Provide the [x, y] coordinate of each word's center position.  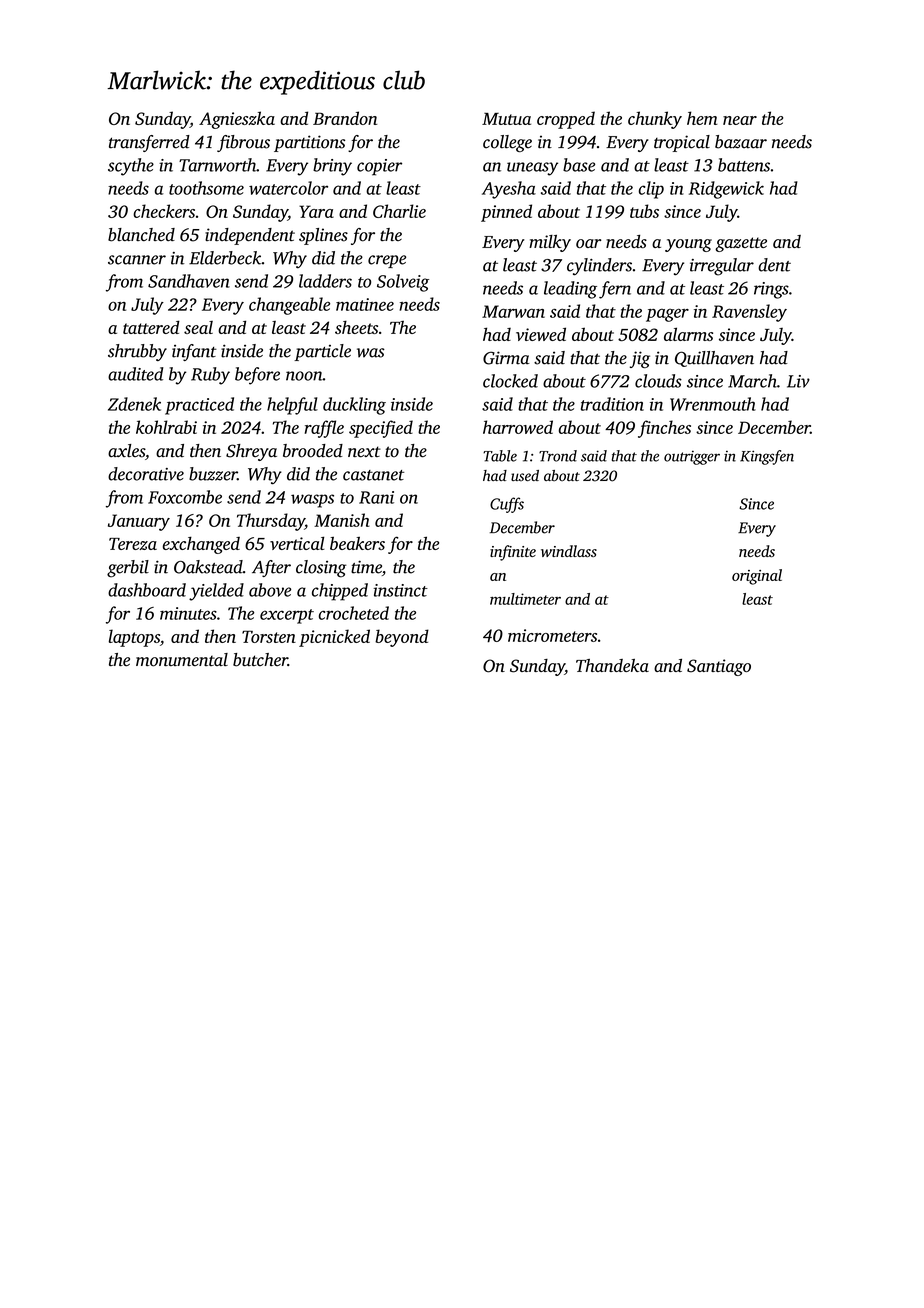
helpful [292, 406]
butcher [260, 660]
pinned [506, 213]
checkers [164, 211]
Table [500, 456]
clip [651, 190]
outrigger [692, 457]
